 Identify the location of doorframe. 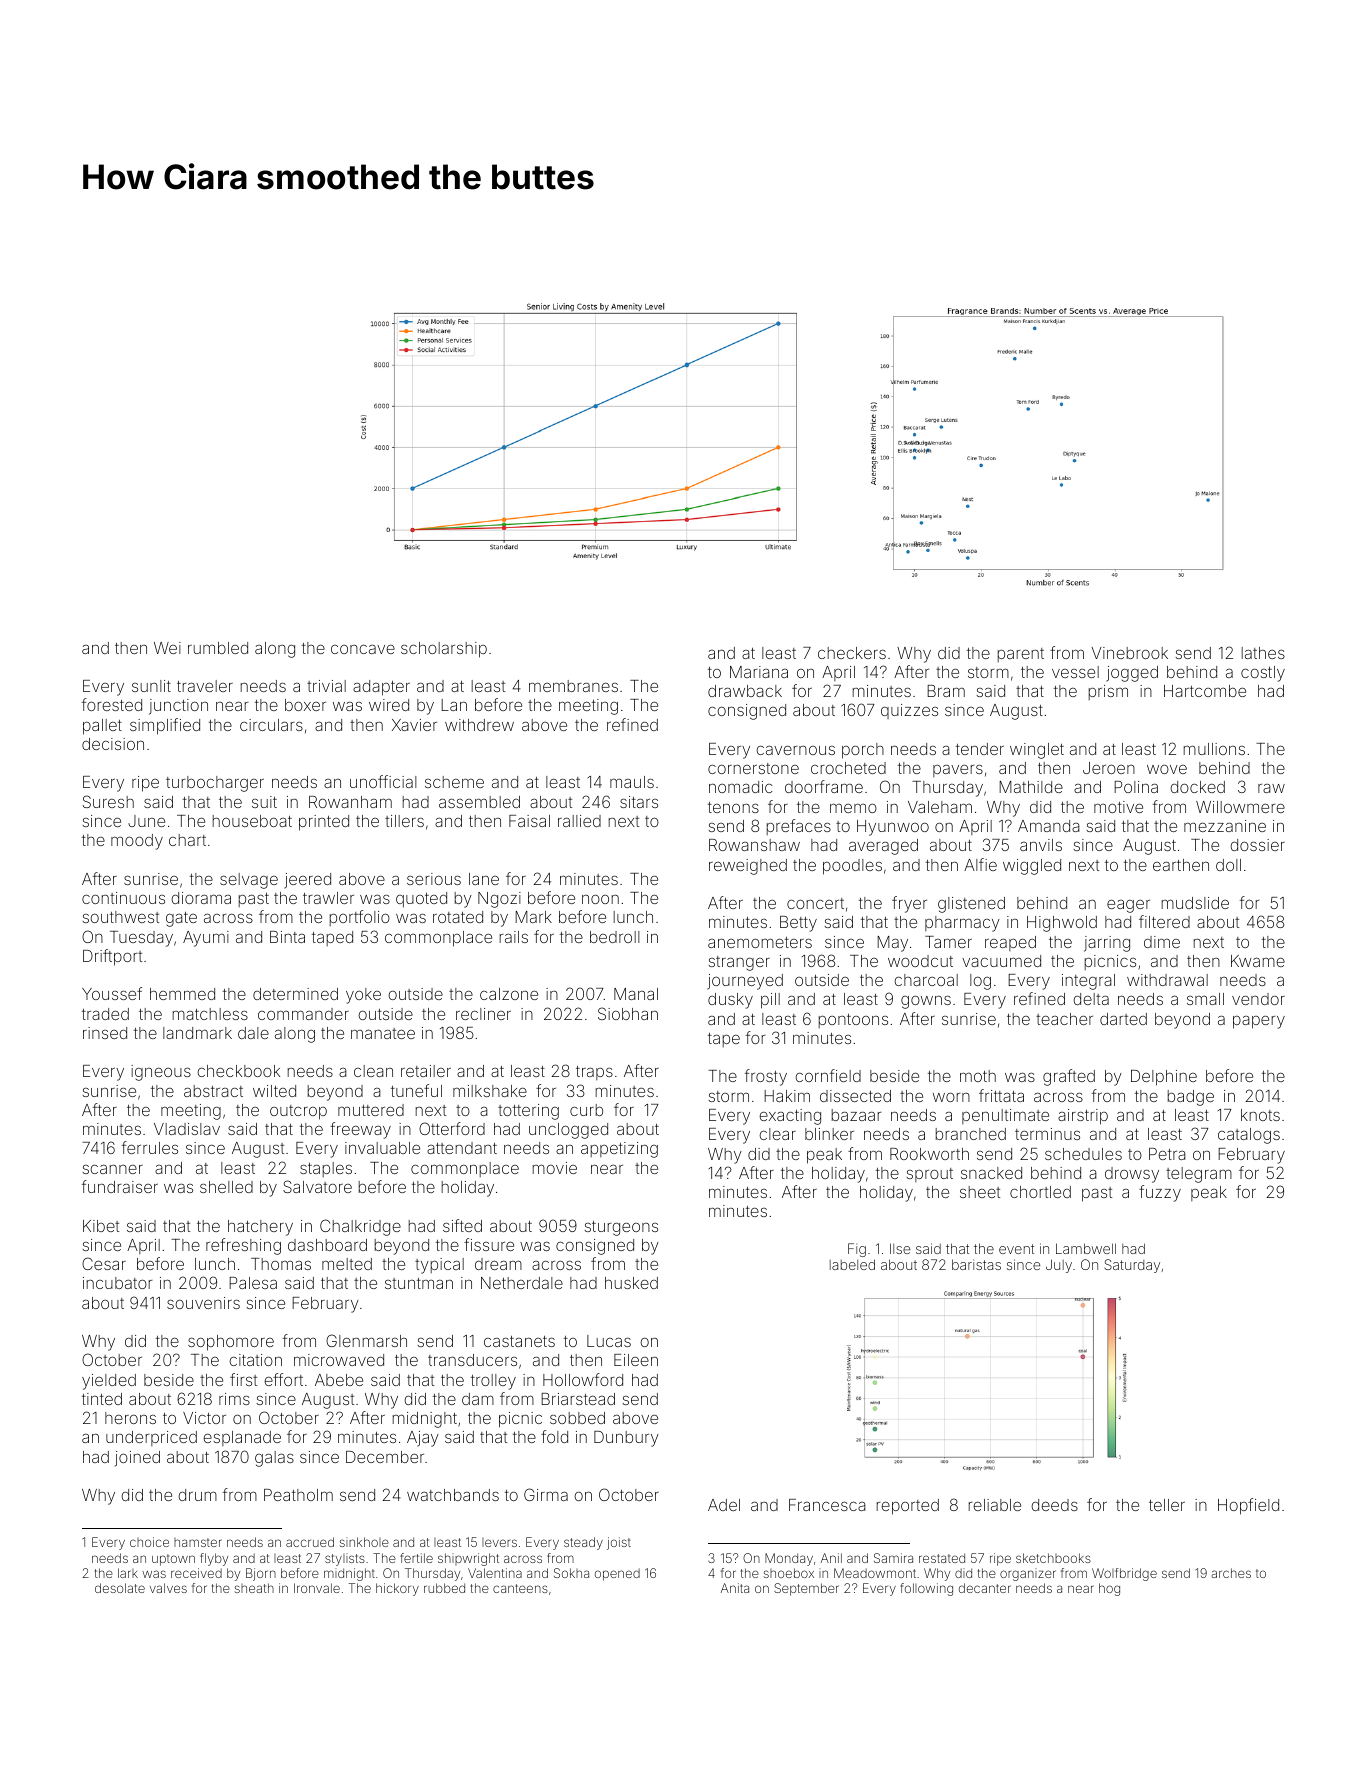
(824, 786).
